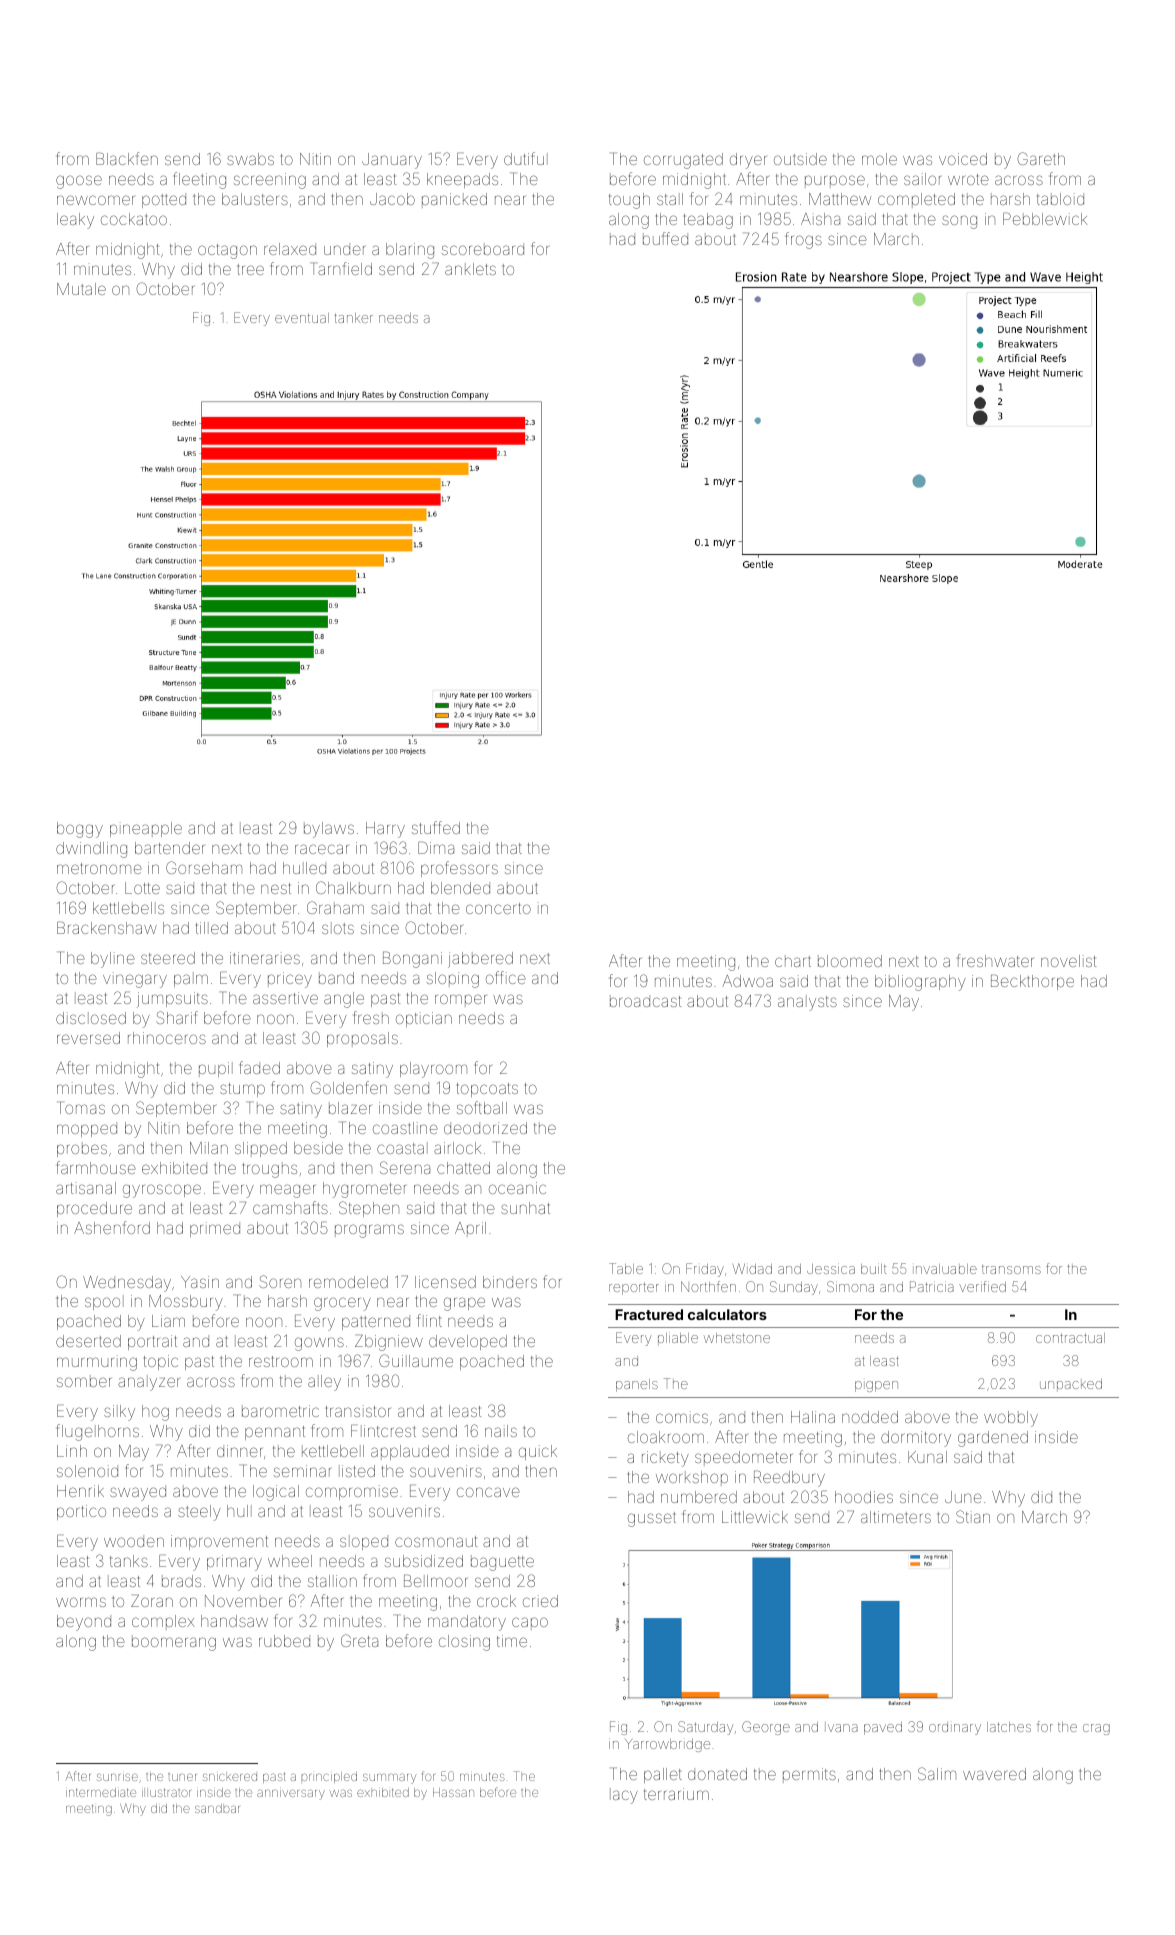 Image resolution: width=1175 pixels, height=1935 pixels. Describe the element at coordinates (291, 1795) in the screenshot. I see `anniversary` at that location.
